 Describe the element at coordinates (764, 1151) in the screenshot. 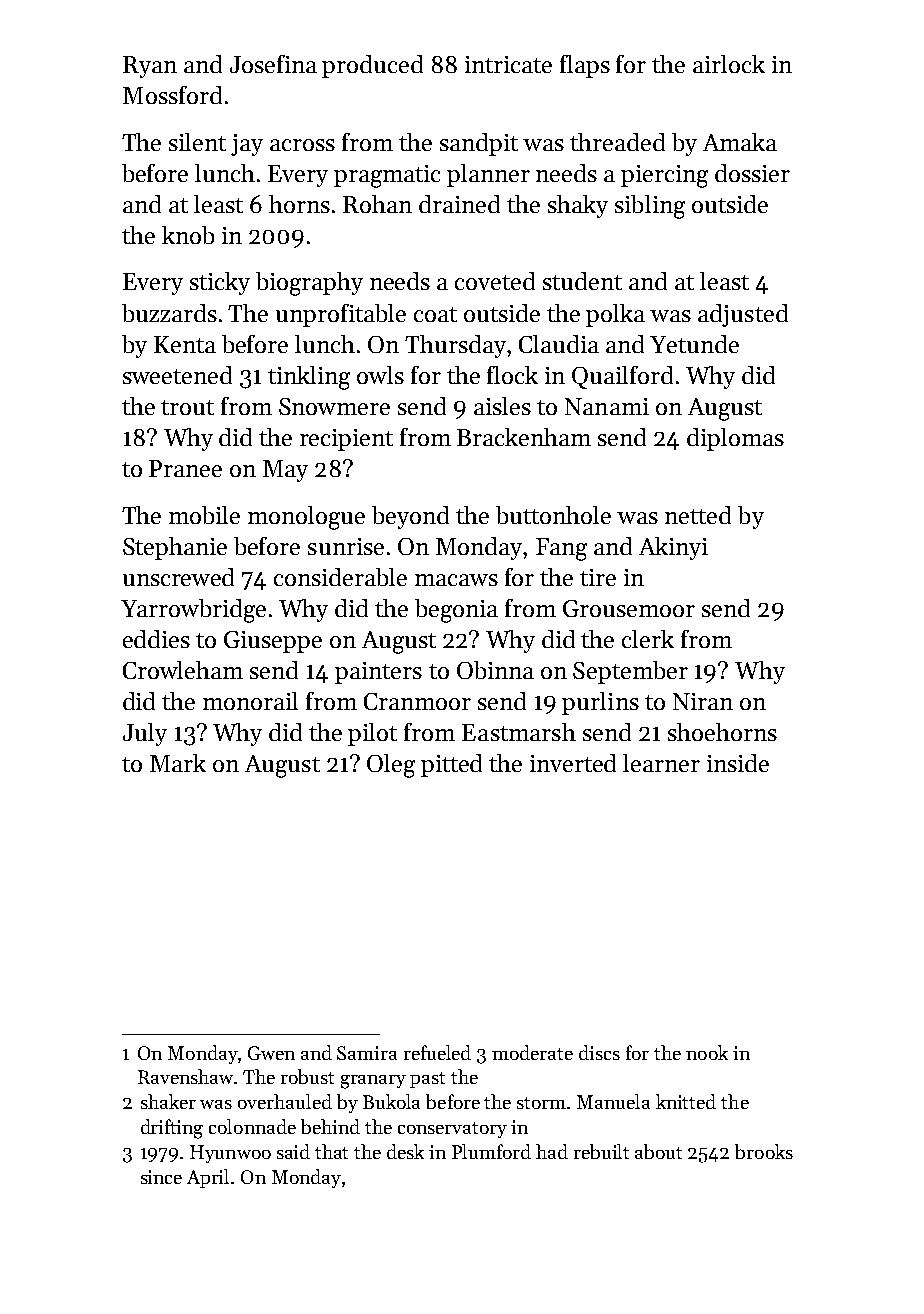

I see `brooks` at that location.
